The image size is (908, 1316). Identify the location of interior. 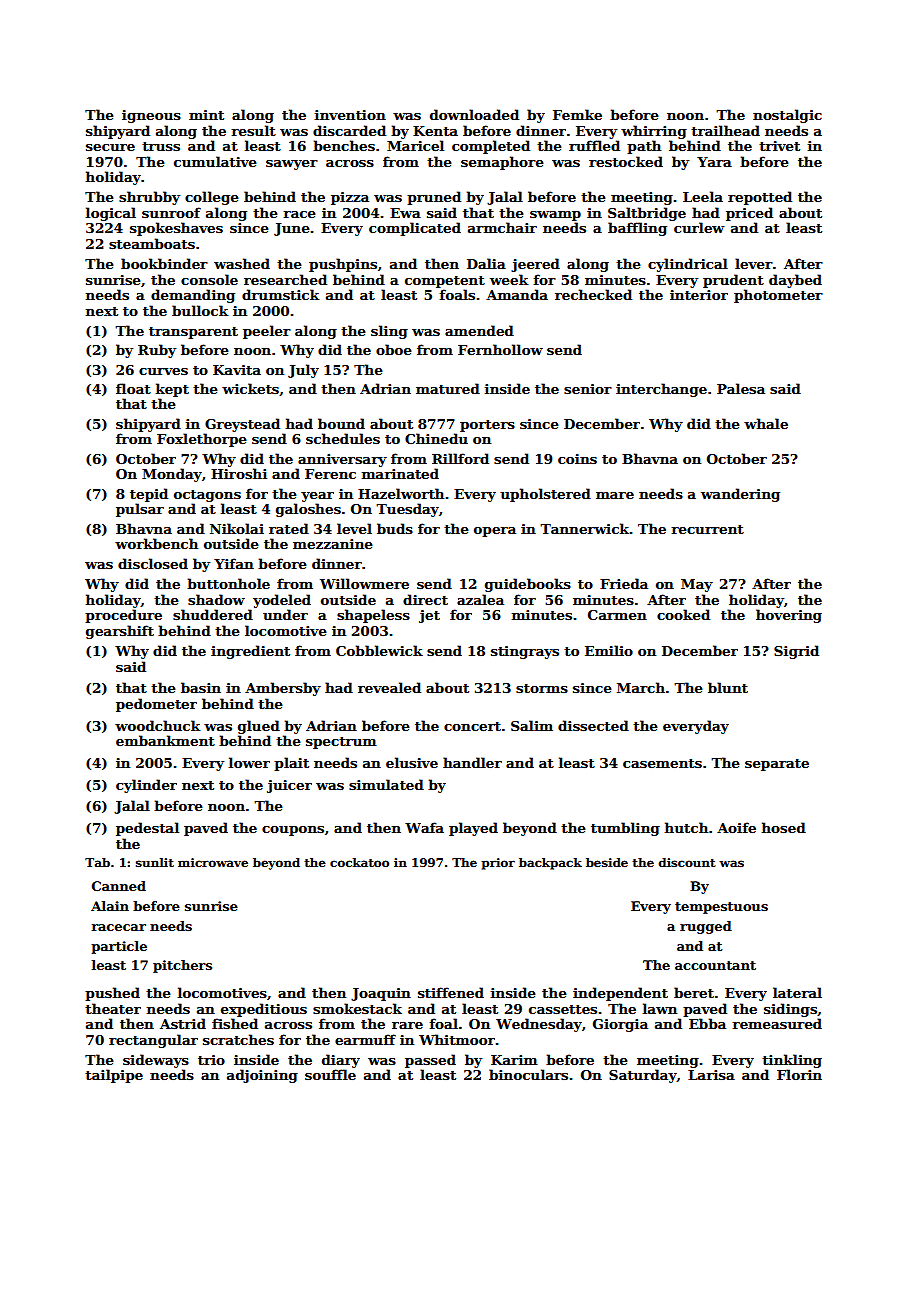
(699, 295).
